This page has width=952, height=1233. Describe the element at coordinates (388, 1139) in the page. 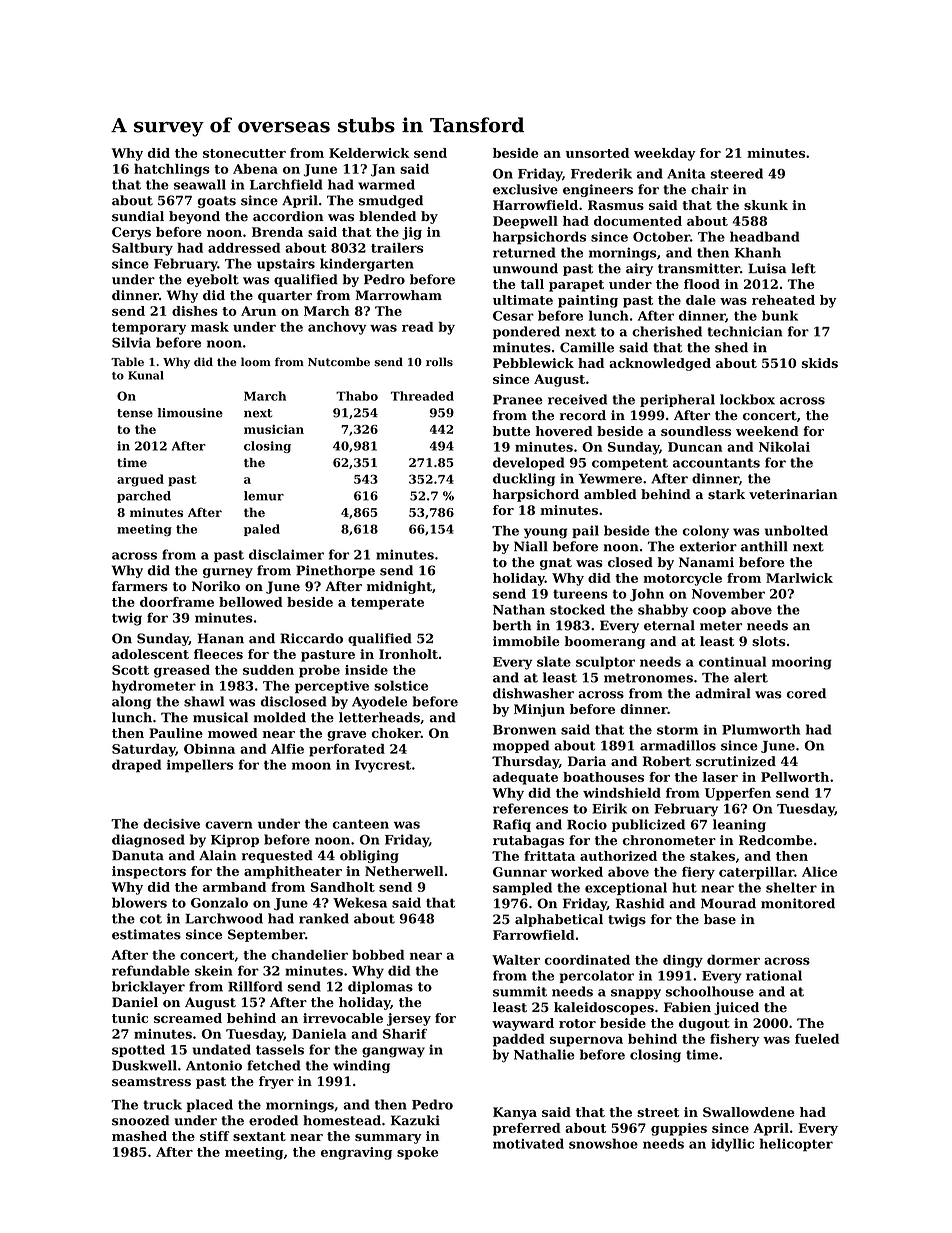

I see `summary` at that location.
